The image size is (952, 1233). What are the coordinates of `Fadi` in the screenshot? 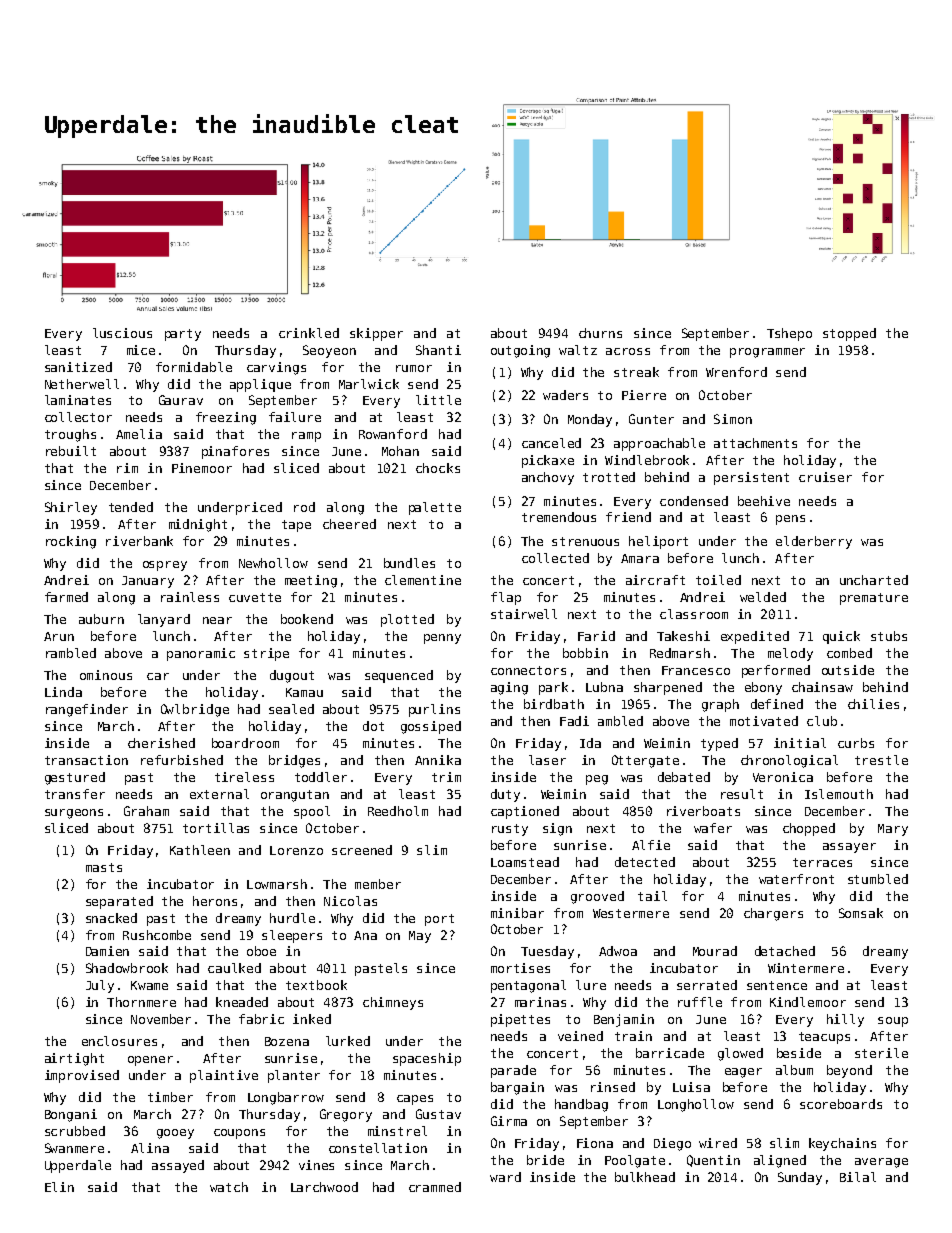 It's located at (574, 721).
